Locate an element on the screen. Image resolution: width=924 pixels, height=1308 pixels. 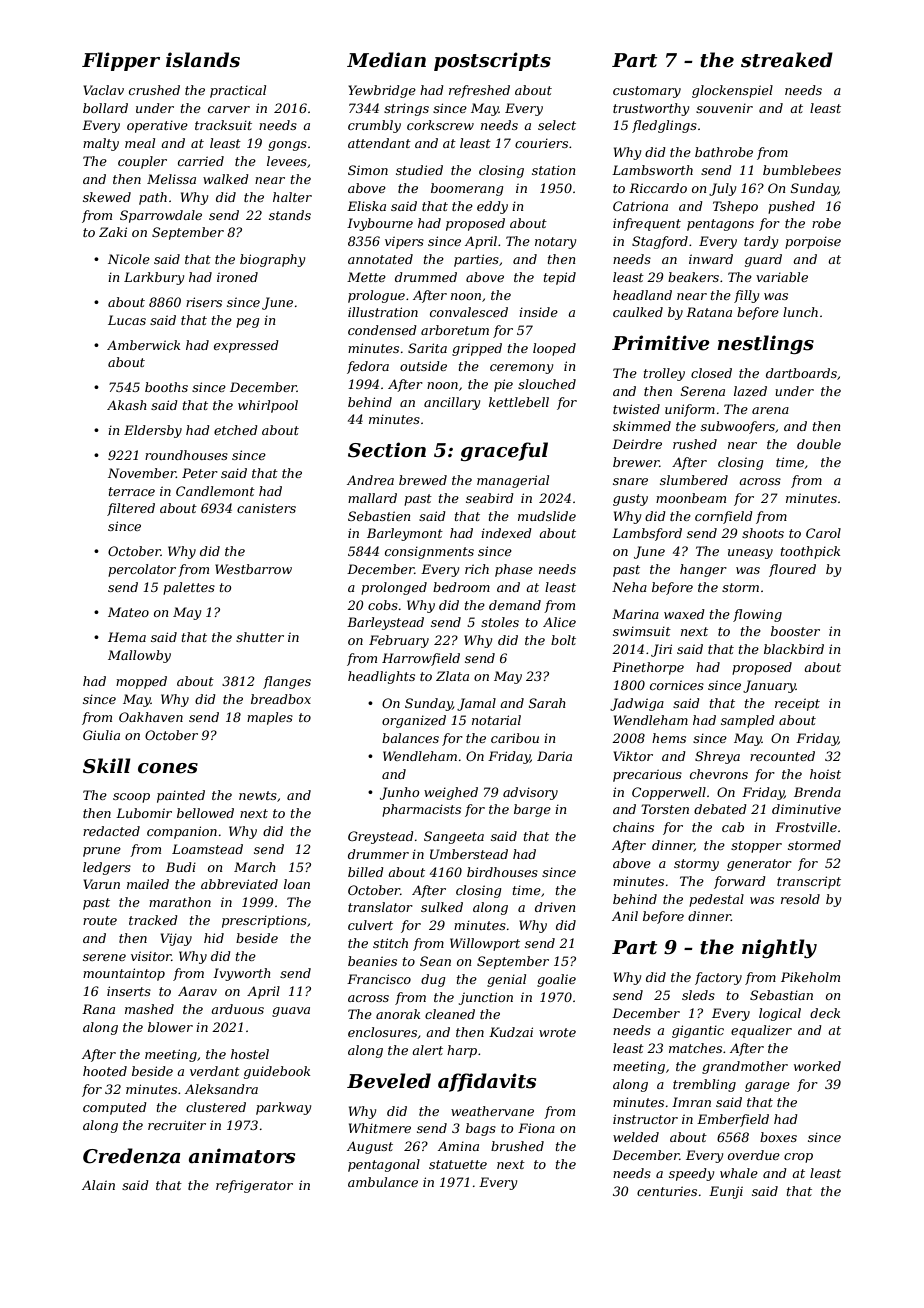
Catriona is located at coordinates (640, 206).
